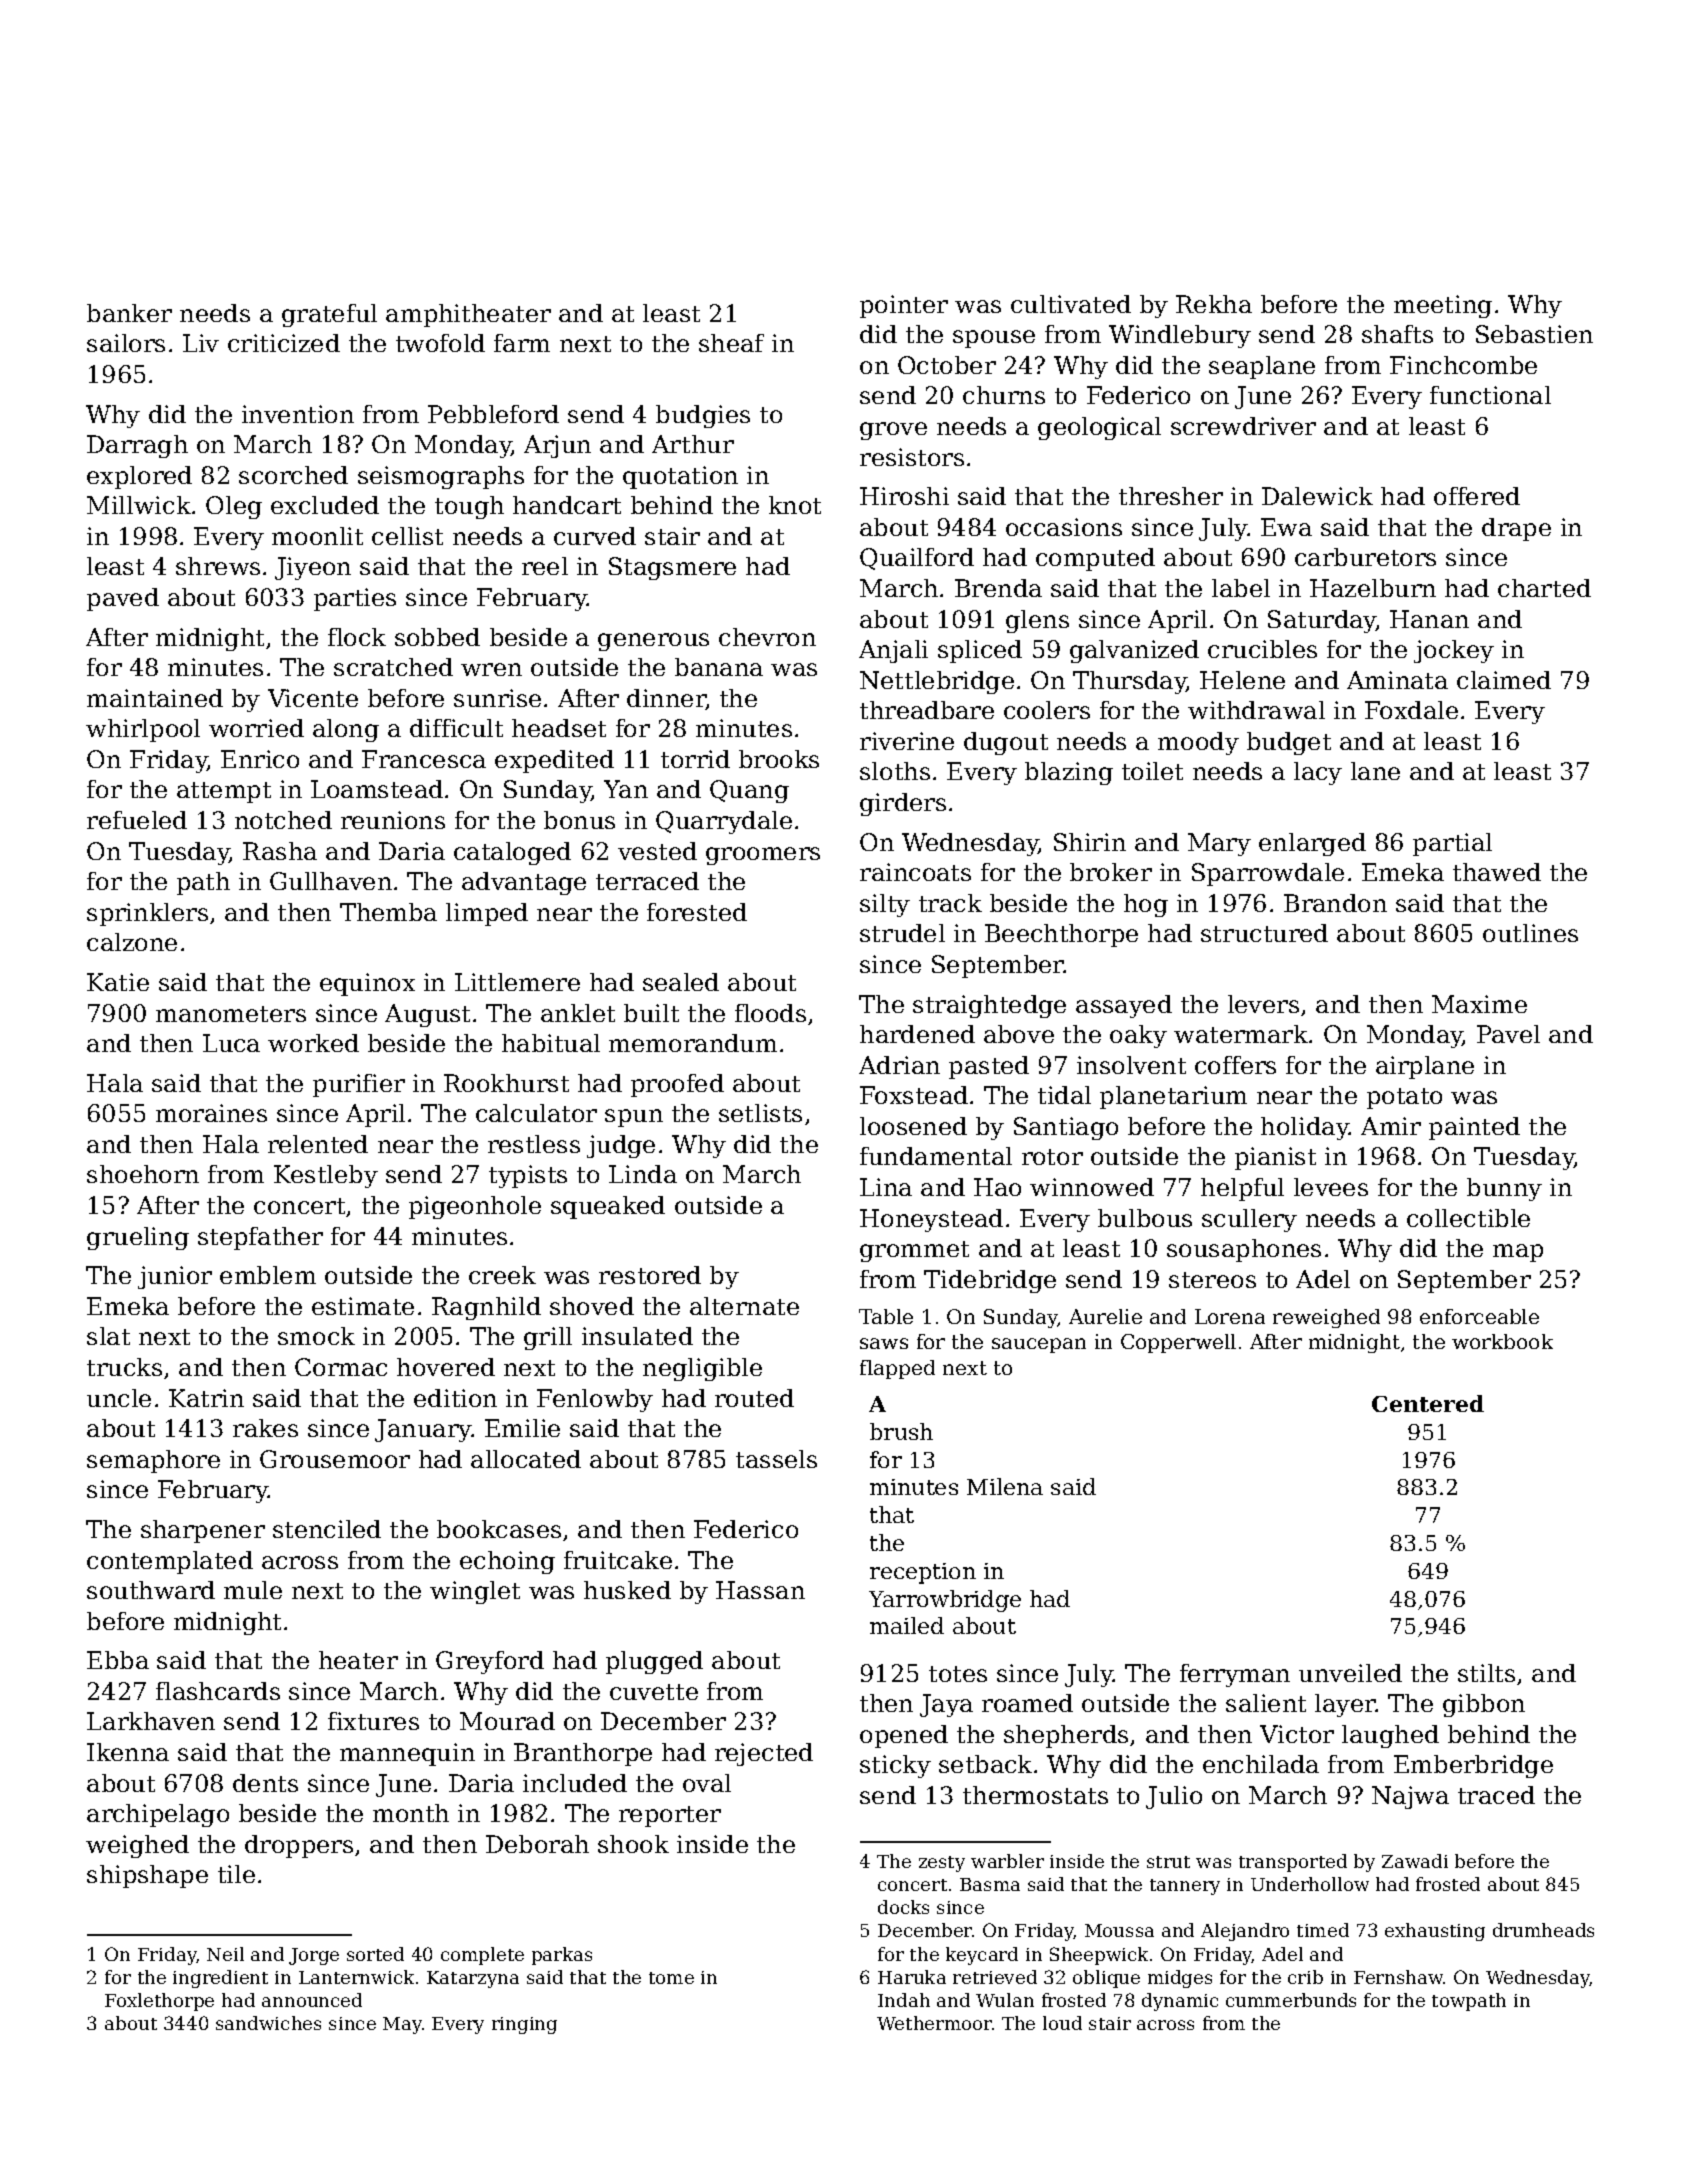 The width and height of the screenshot is (1683, 2178). Describe the element at coordinates (1497, 872) in the screenshot. I see `thawed` at that location.
